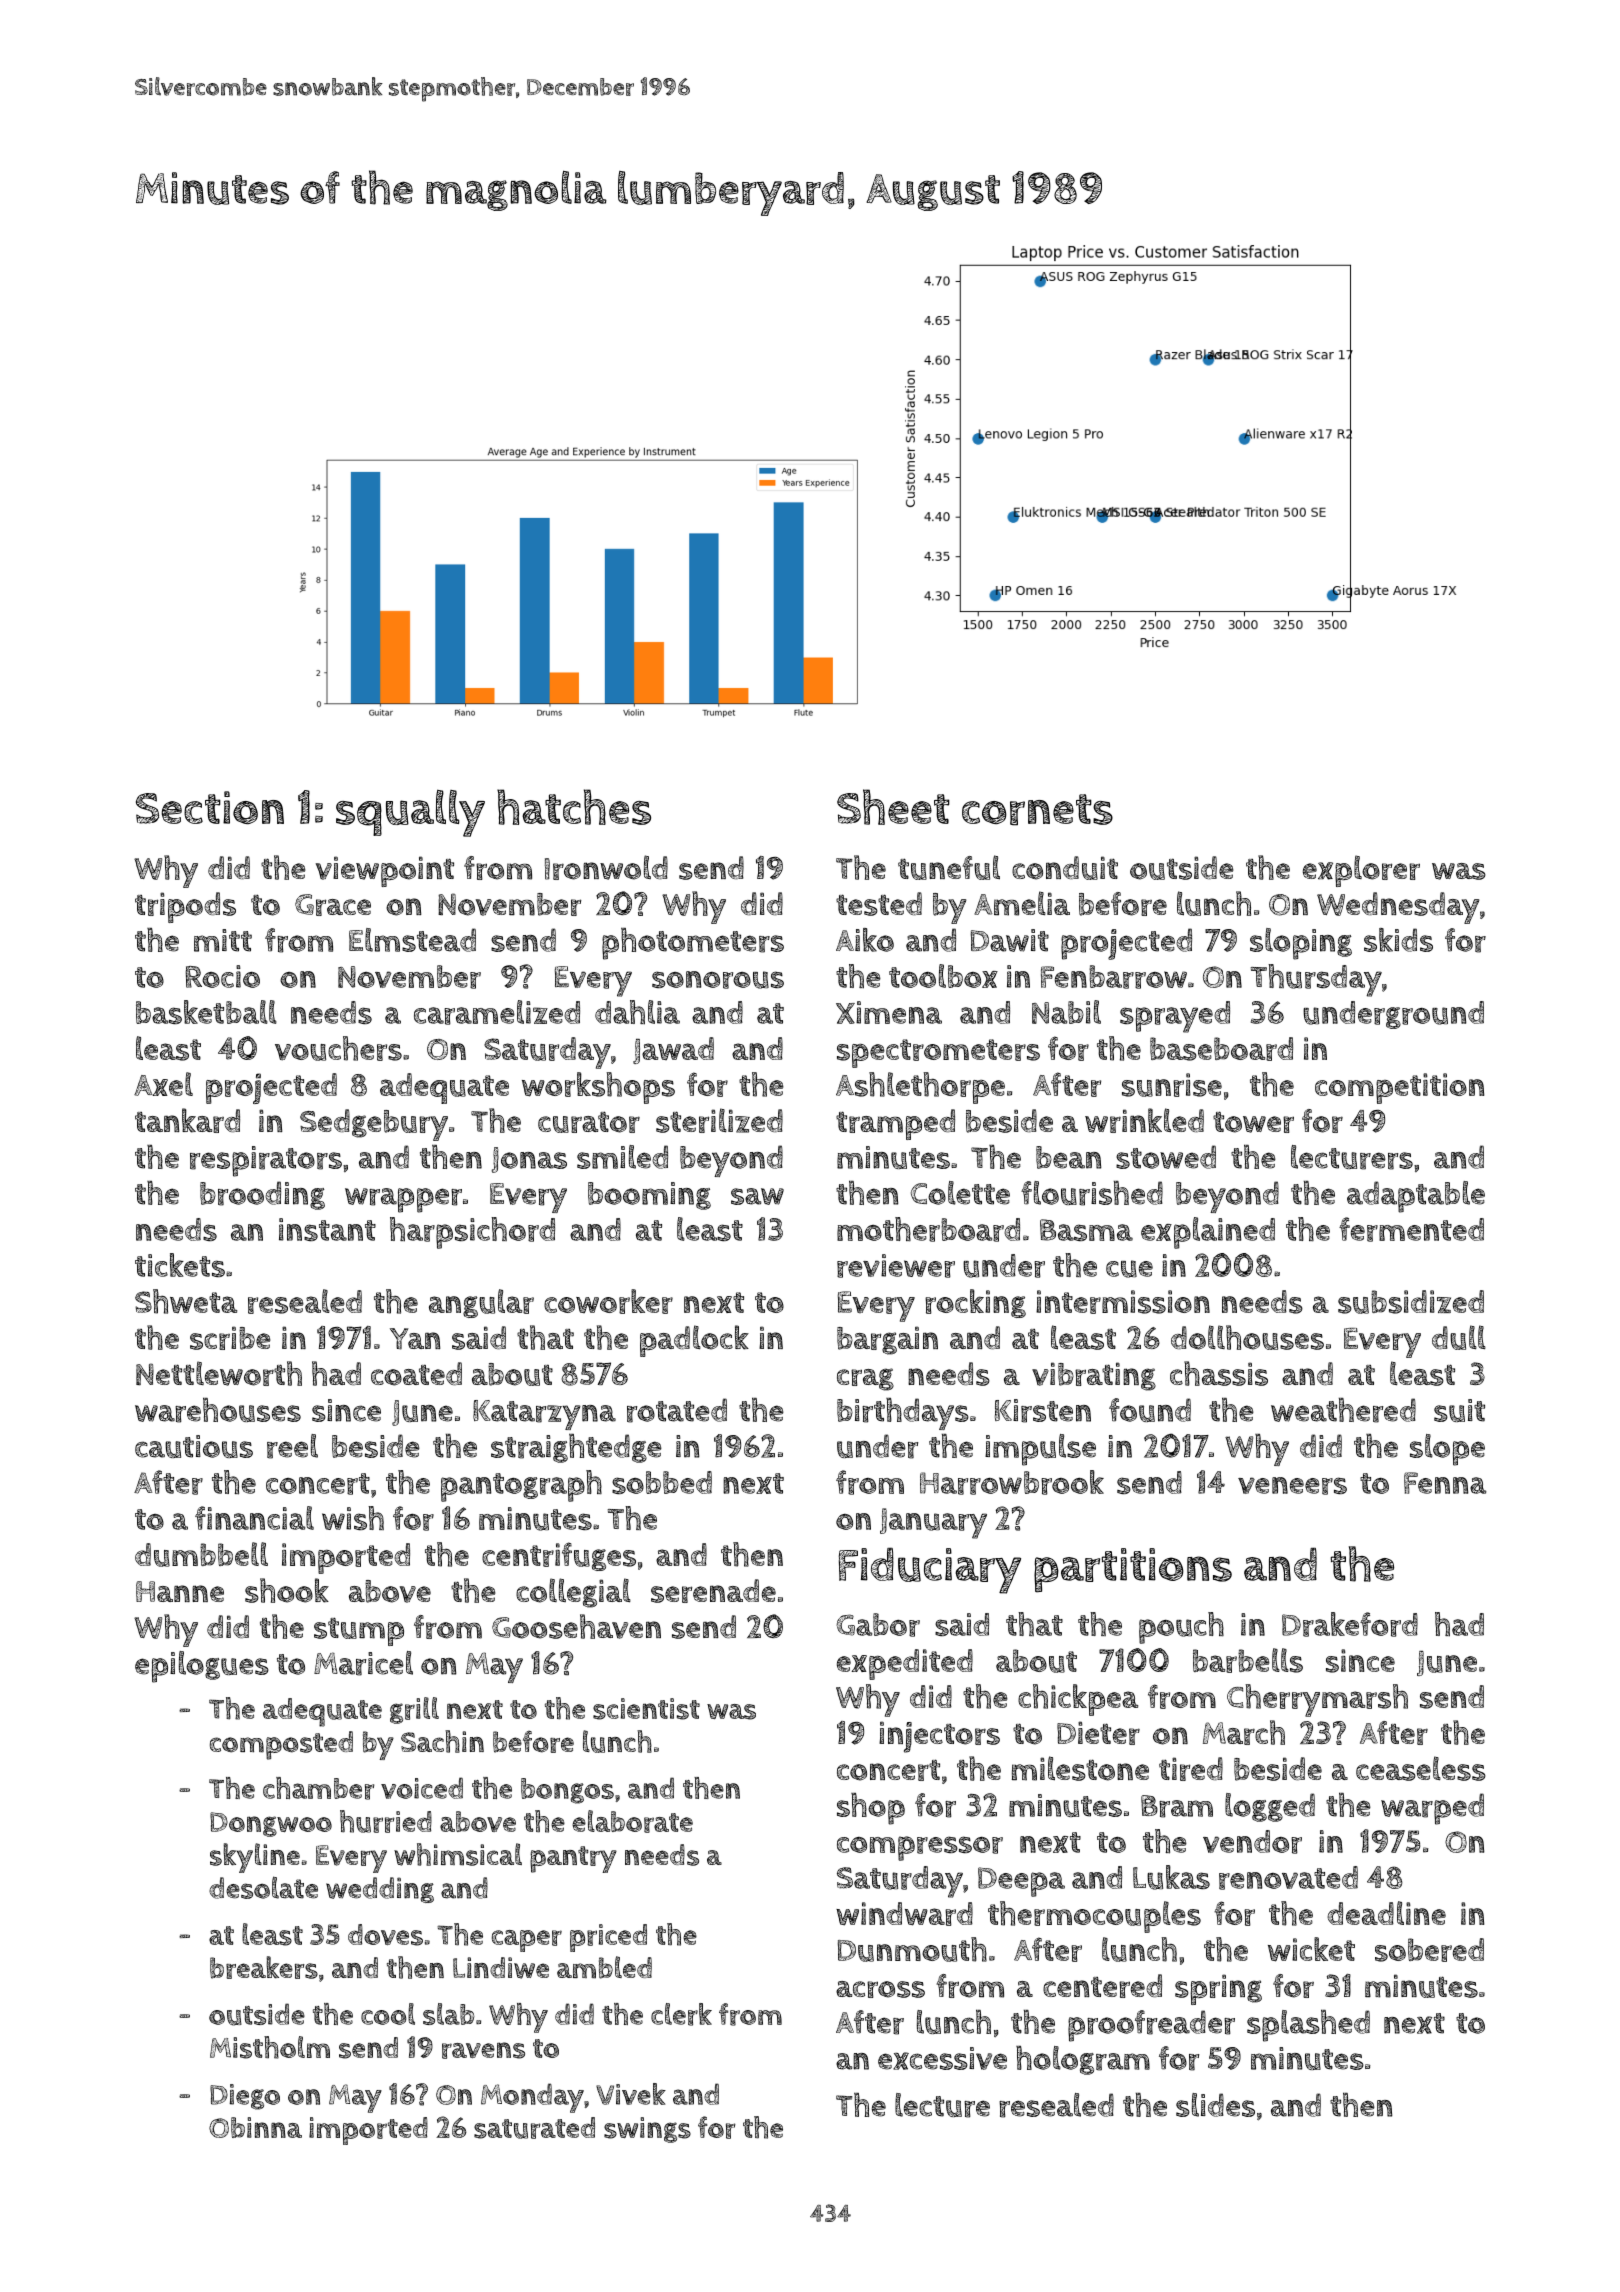  Describe the element at coordinates (1308, 2025) in the page. I see `splashed` at that location.
